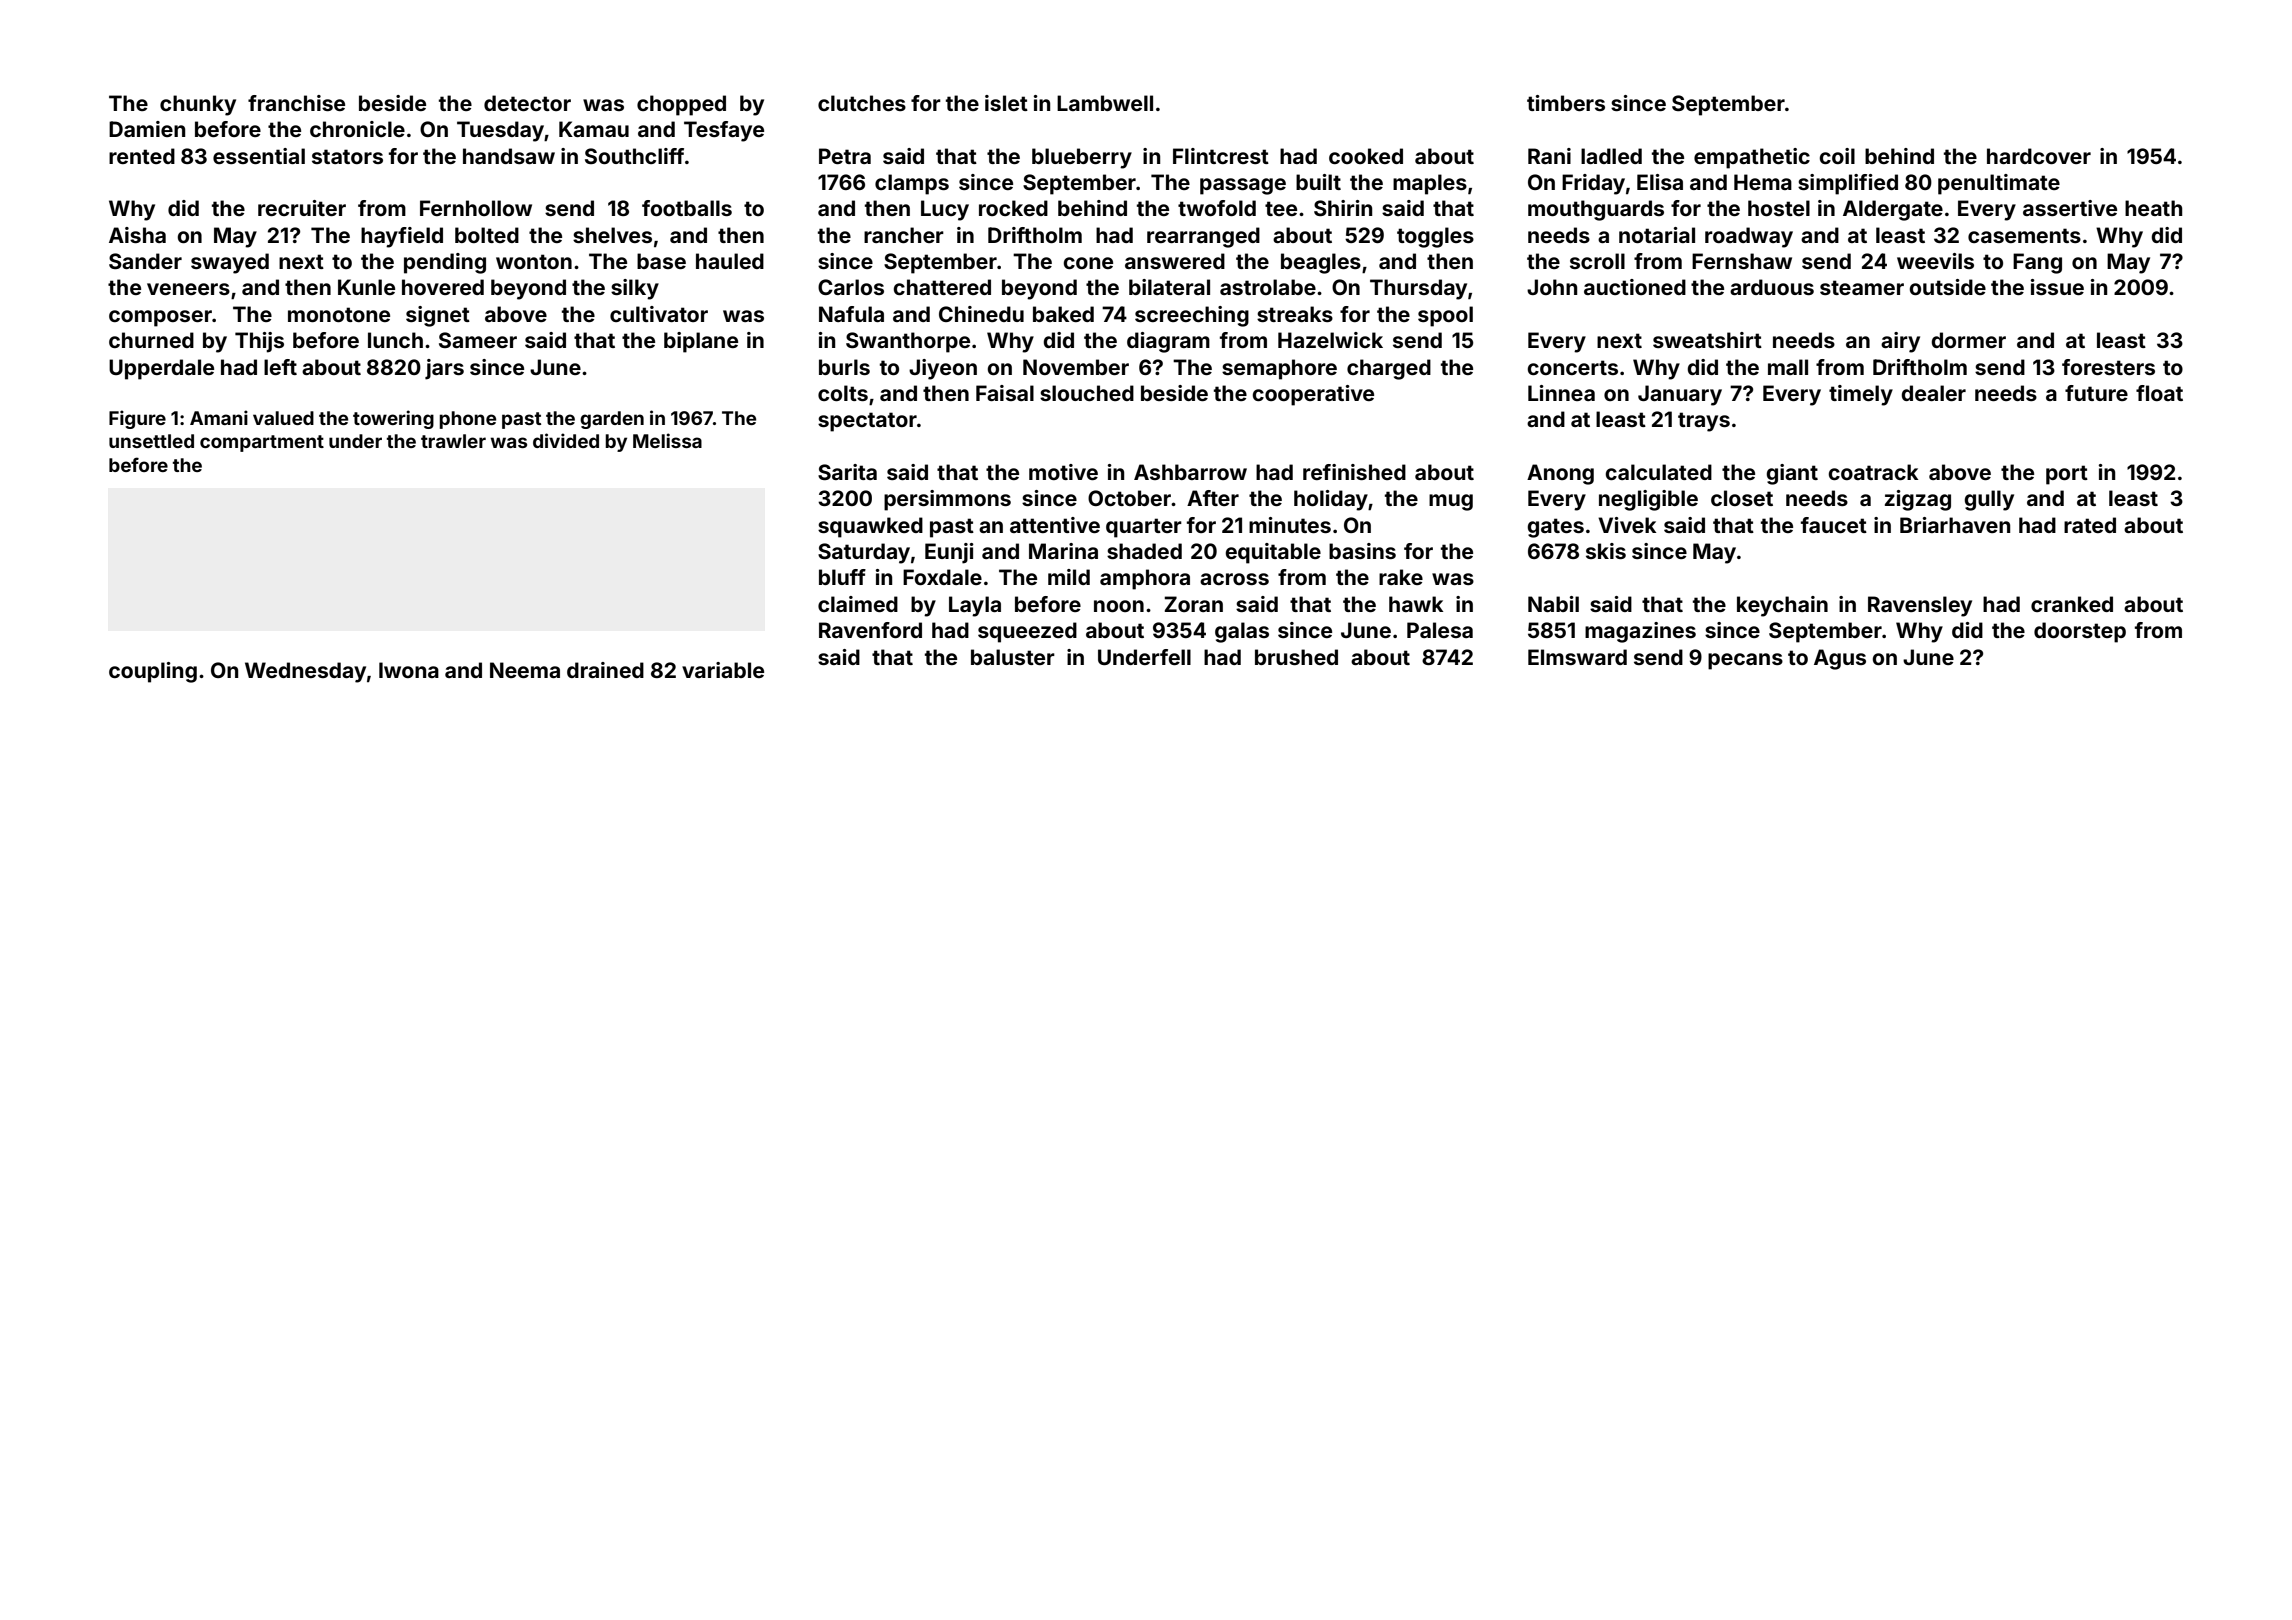  I want to click on Lambwell, so click(1105, 103).
